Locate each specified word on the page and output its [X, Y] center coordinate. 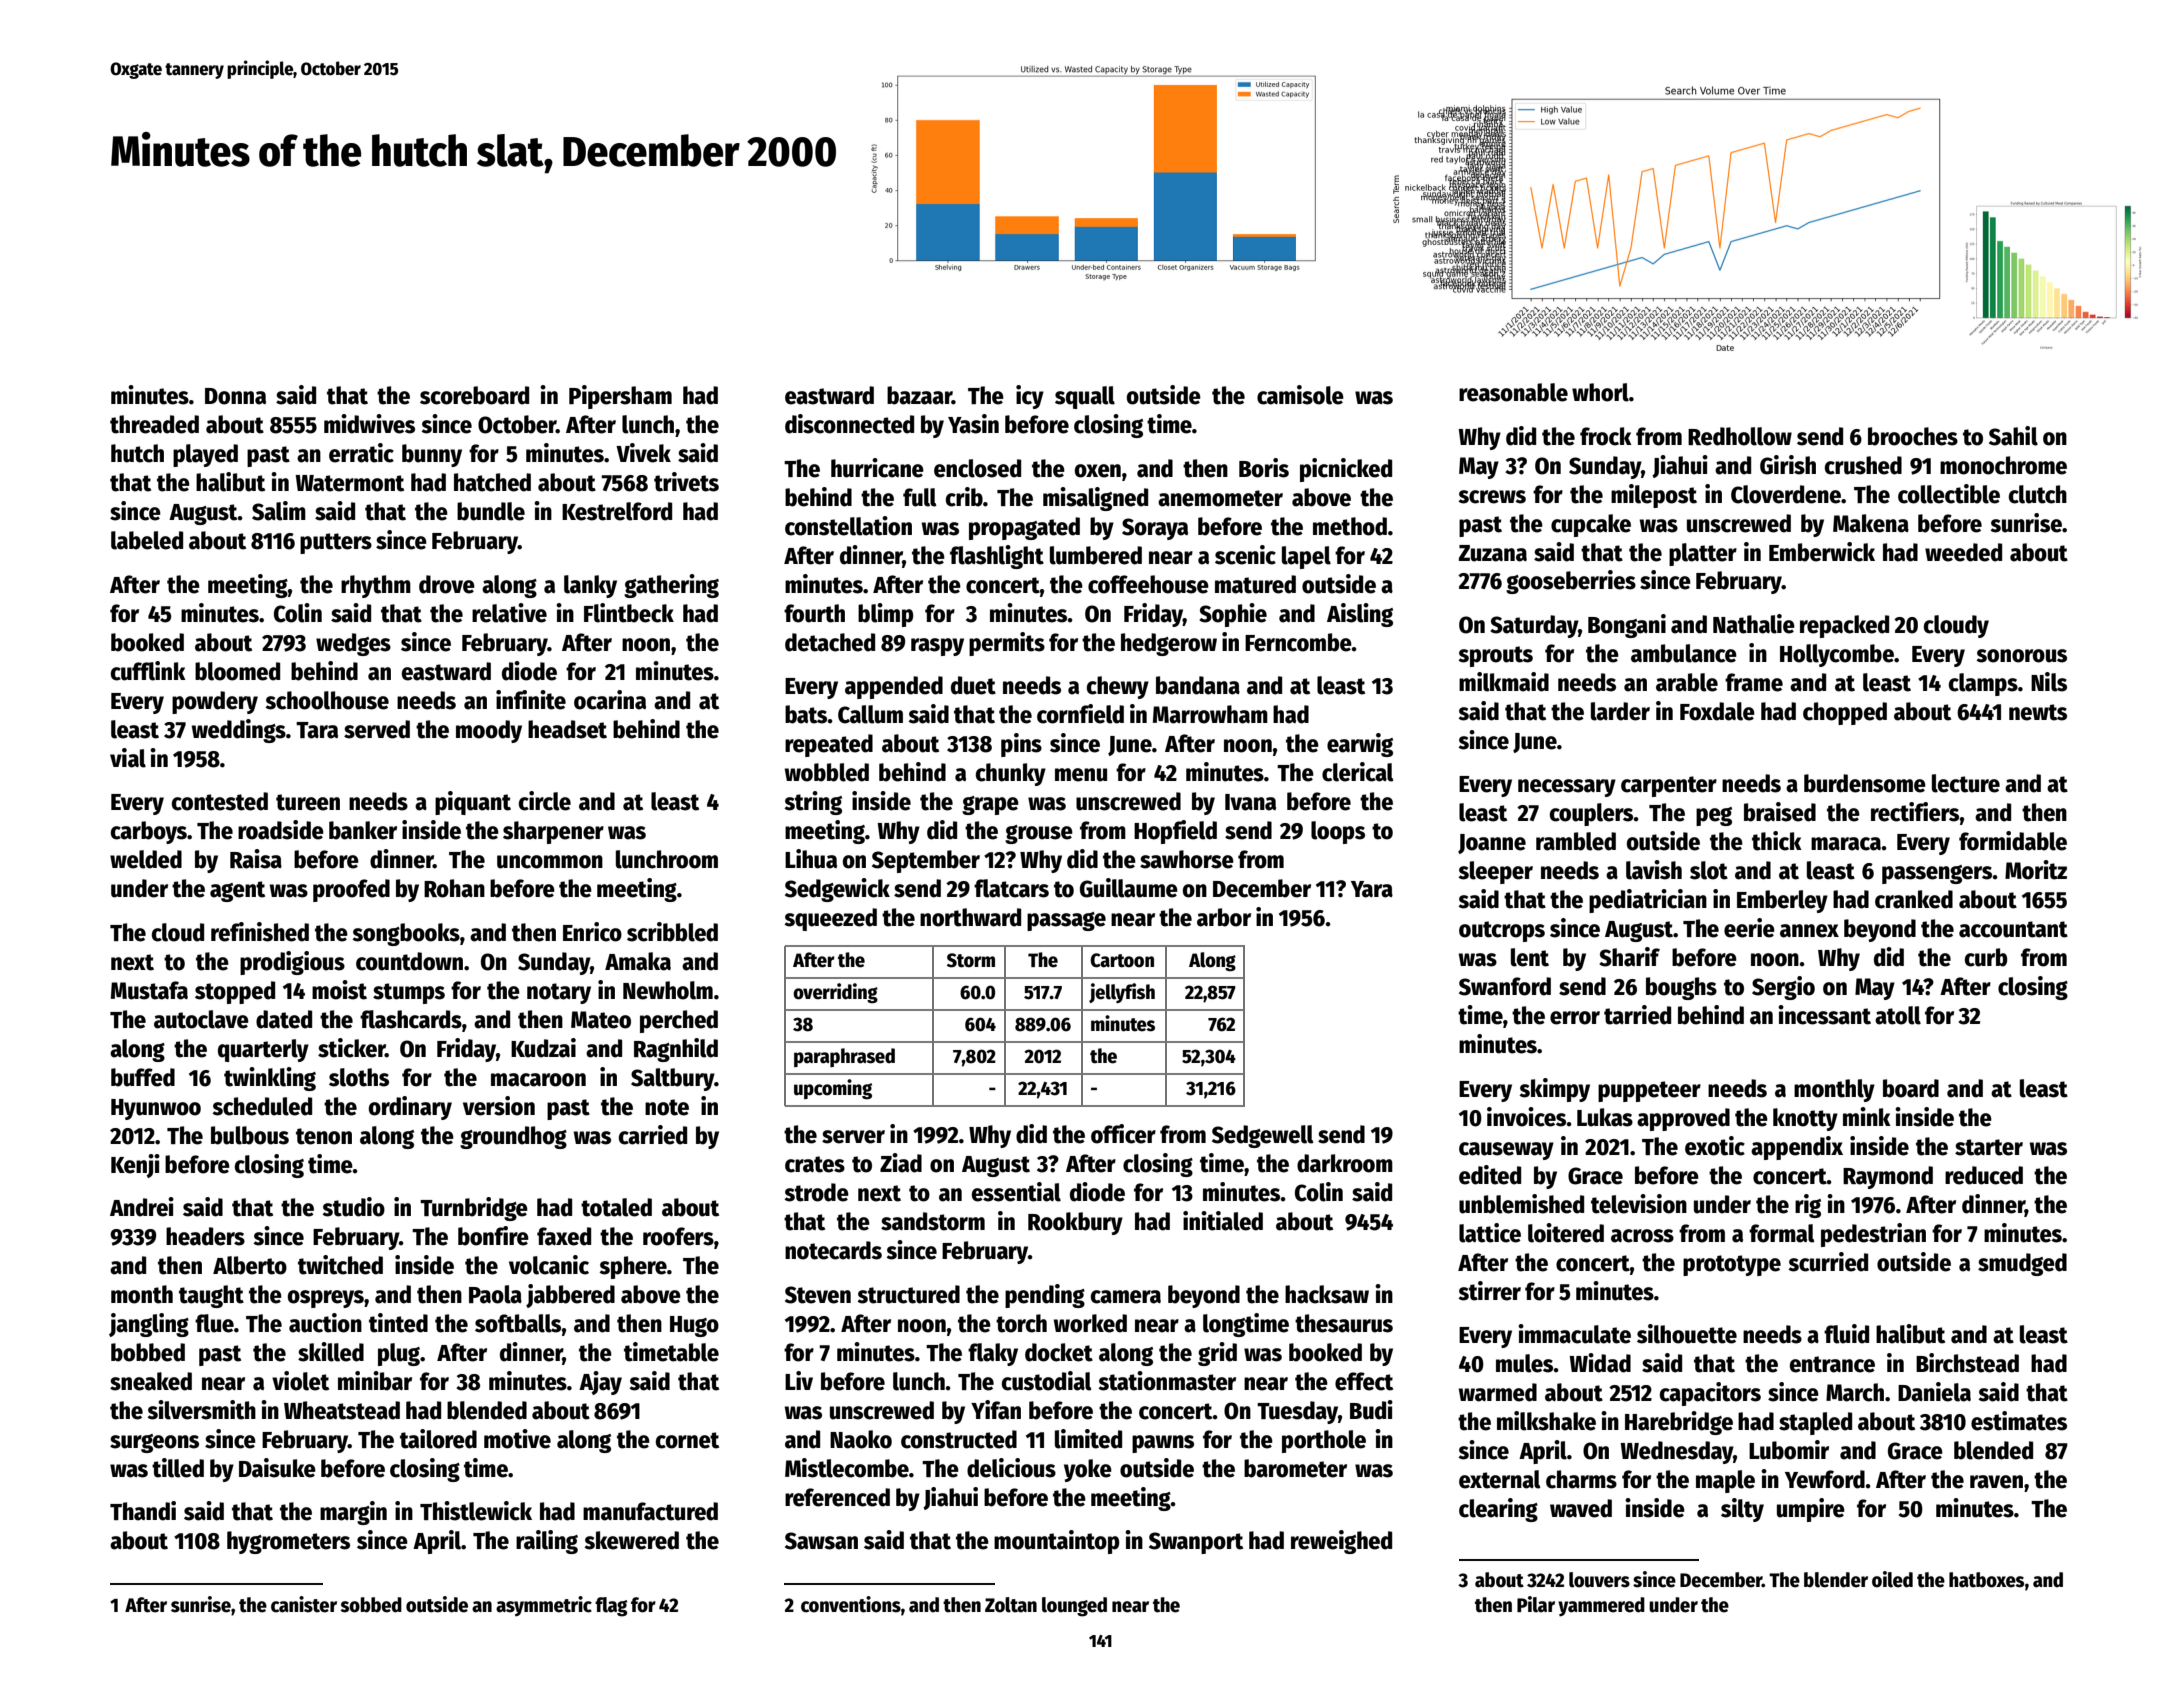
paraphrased [844, 1057]
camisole [1300, 395]
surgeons [154, 1443]
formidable [2013, 841]
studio [353, 1207]
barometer [1295, 1468]
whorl [1600, 392]
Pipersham [620, 397]
